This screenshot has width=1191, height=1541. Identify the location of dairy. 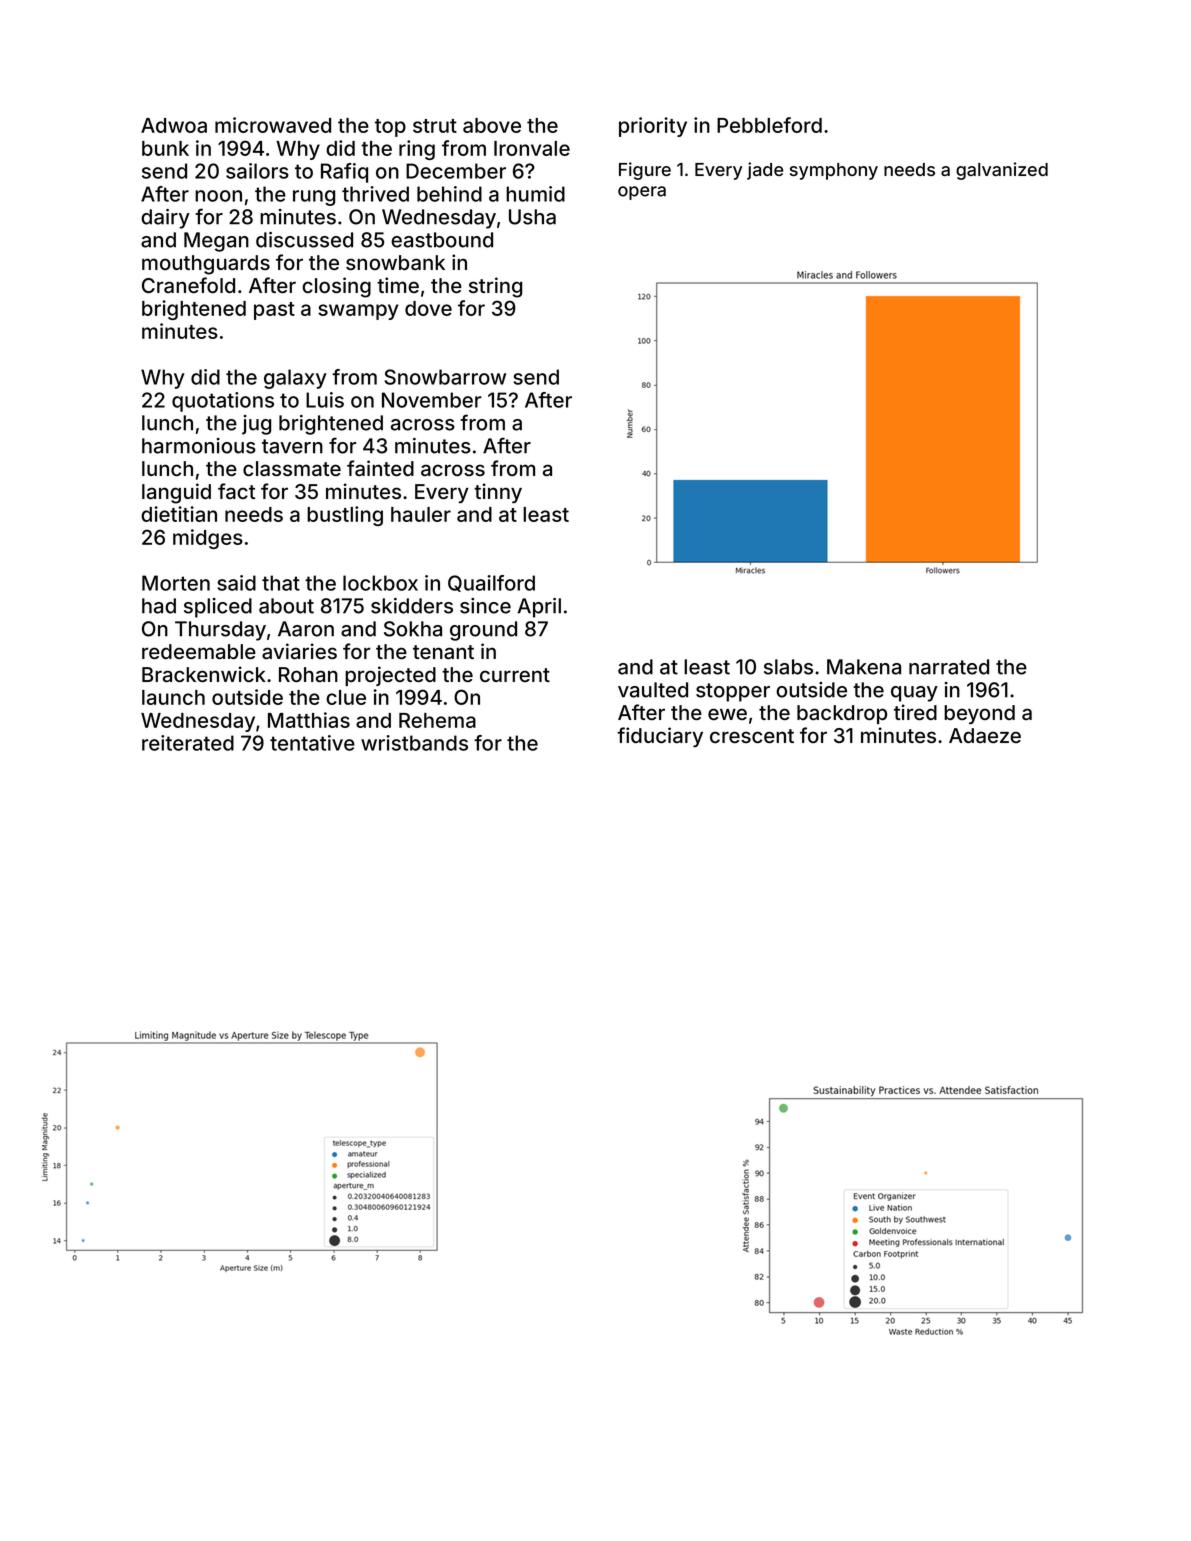
(165, 219).
